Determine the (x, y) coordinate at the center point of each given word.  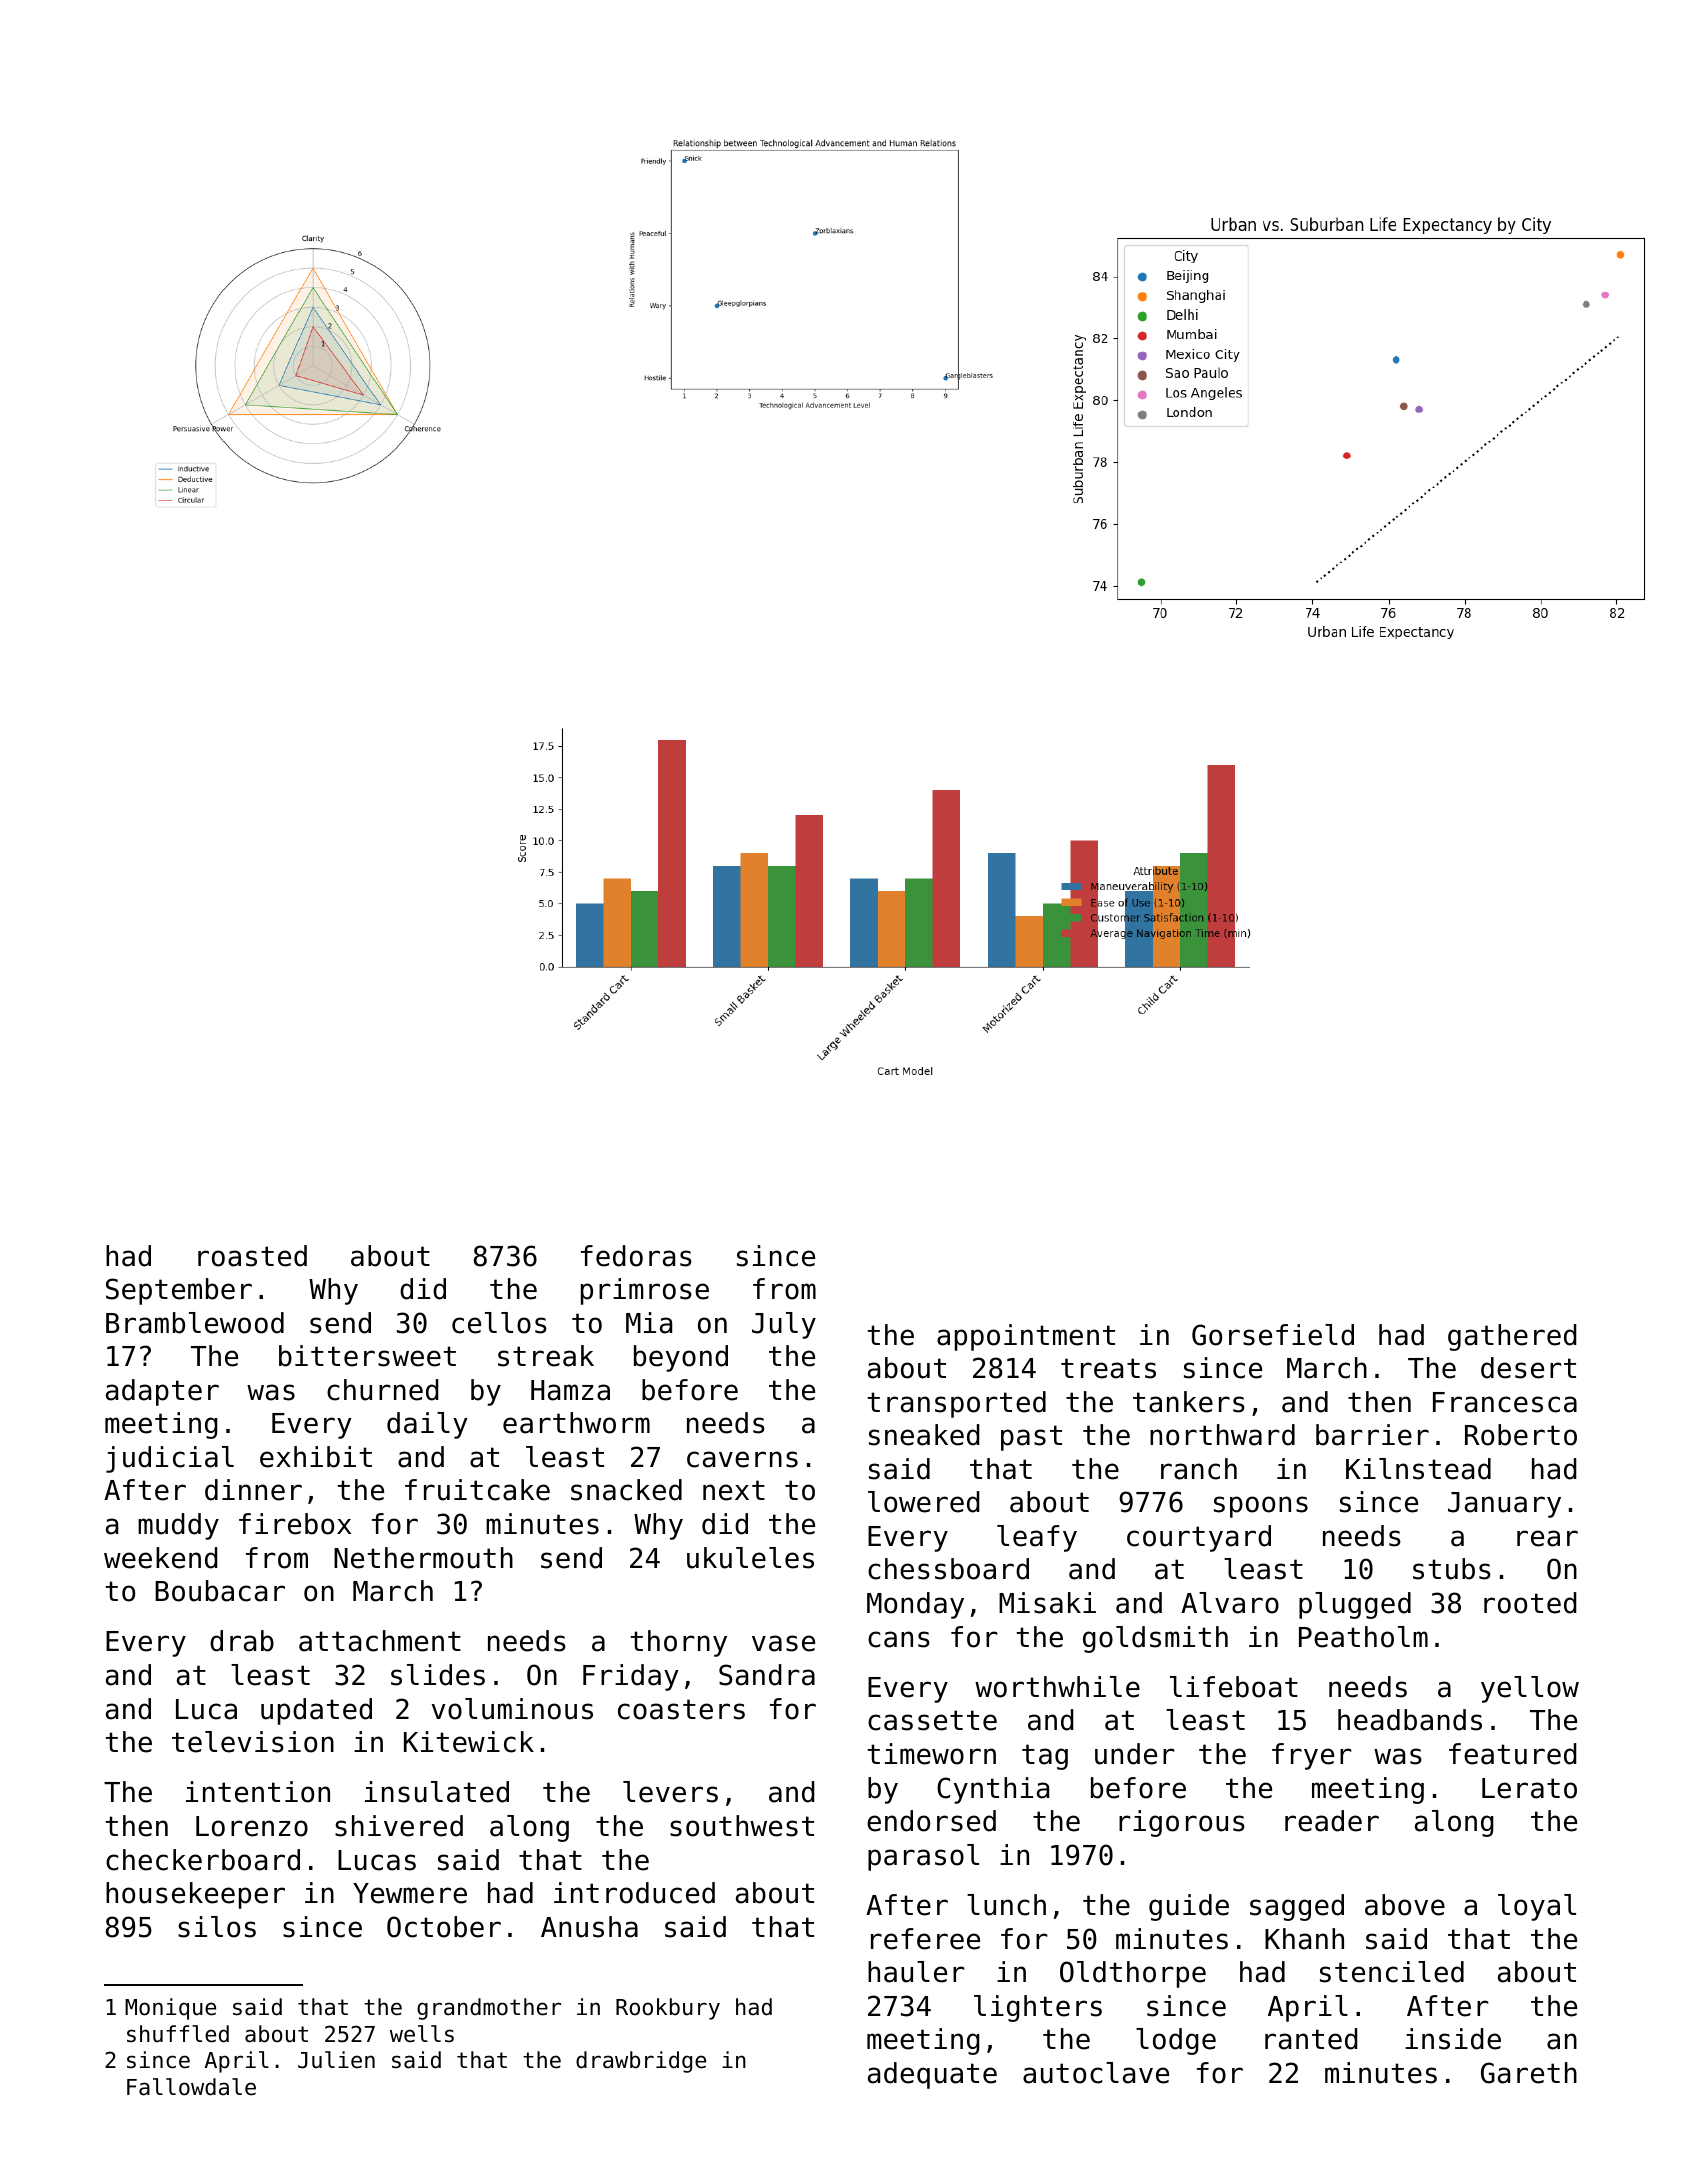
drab (242, 1641)
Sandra (767, 1675)
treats (1108, 1368)
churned (383, 1390)
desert (1528, 1368)
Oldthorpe (1133, 1974)
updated (316, 1711)
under (1135, 1754)
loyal (1537, 1907)
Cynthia (993, 1790)
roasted (252, 1256)
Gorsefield (1273, 1335)
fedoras (636, 1256)
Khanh (1304, 1939)
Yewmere (410, 1893)
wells (422, 2034)
